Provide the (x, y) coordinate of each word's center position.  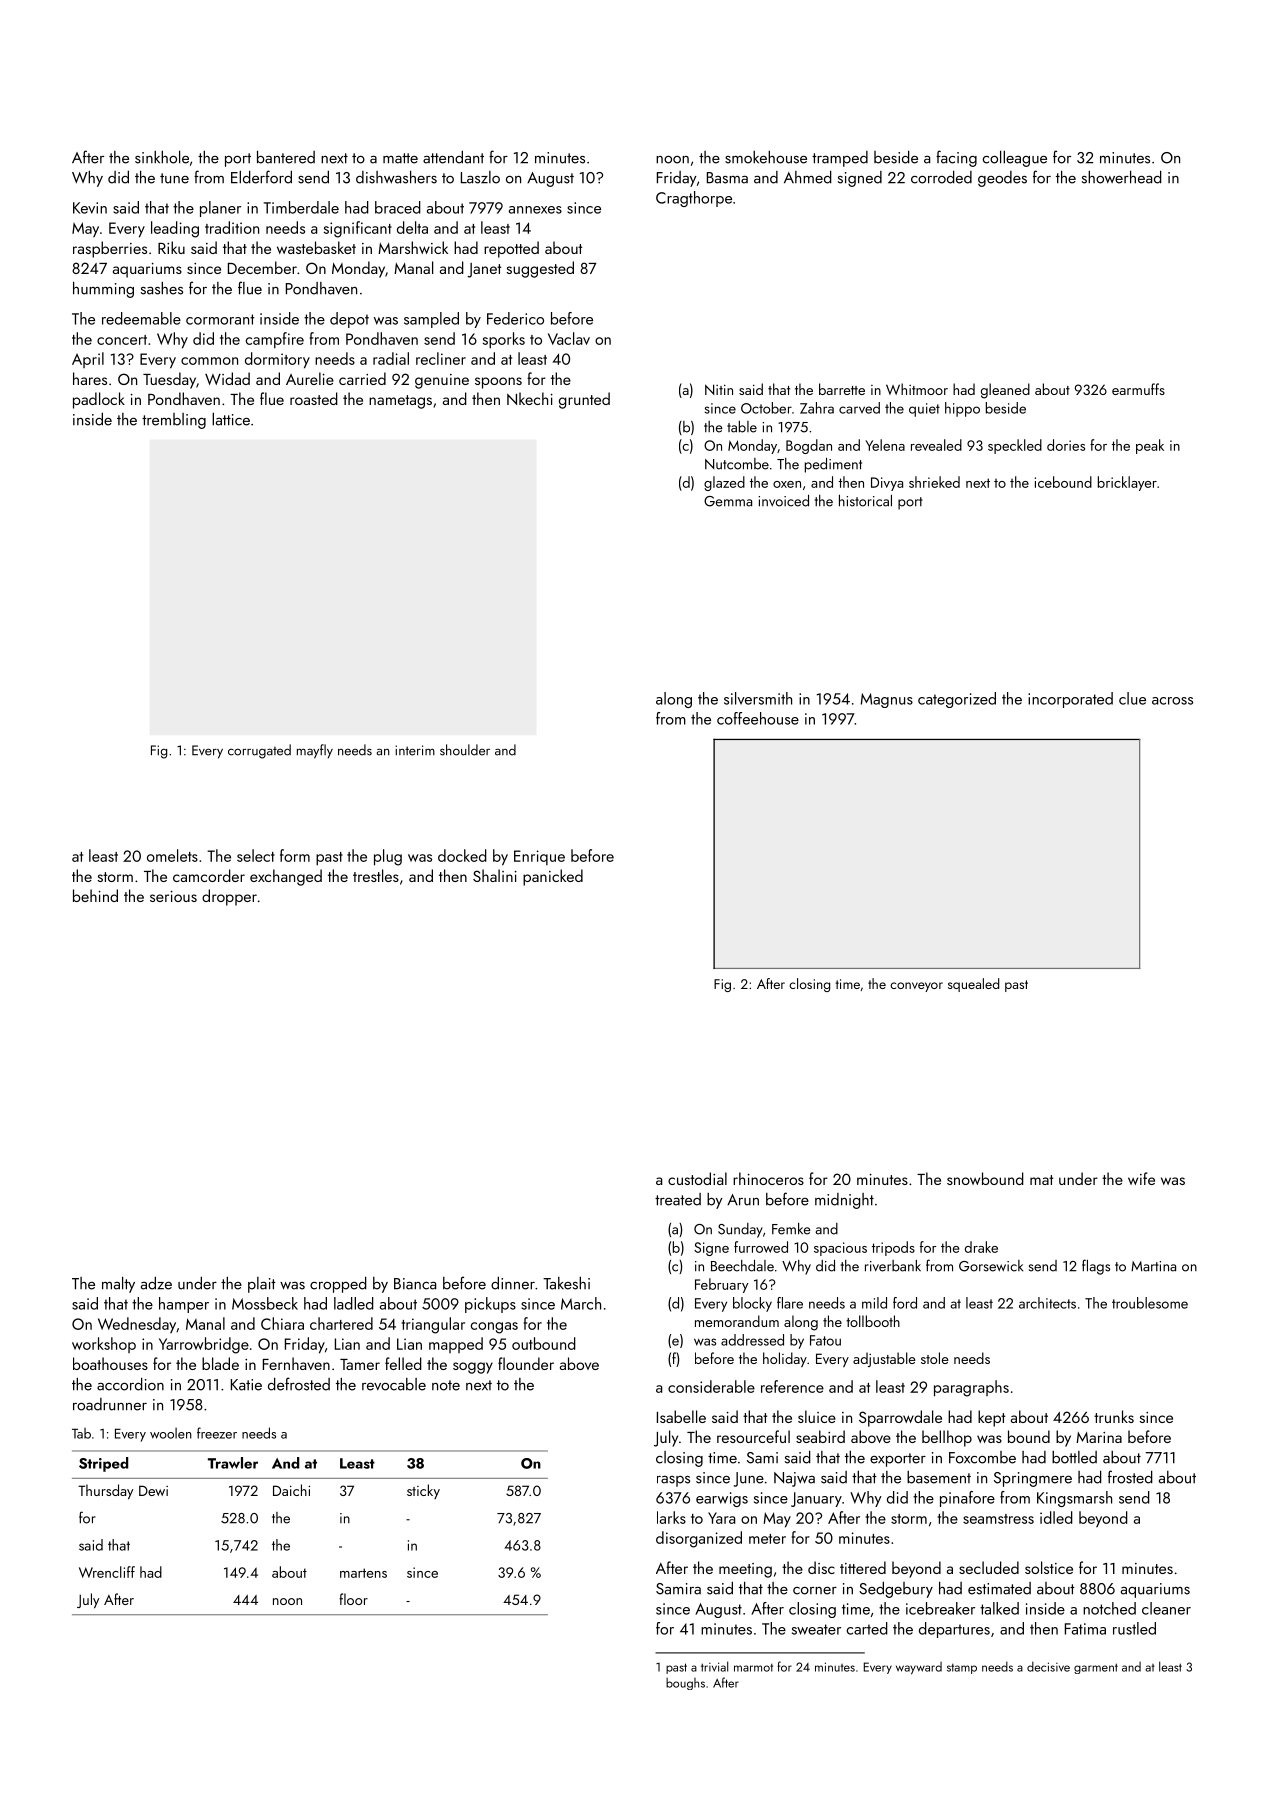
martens (363, 1573)
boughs (685, 1684)
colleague (1015, 159)
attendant (453, 157)
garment (1096, 1668)
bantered (286, 157)
